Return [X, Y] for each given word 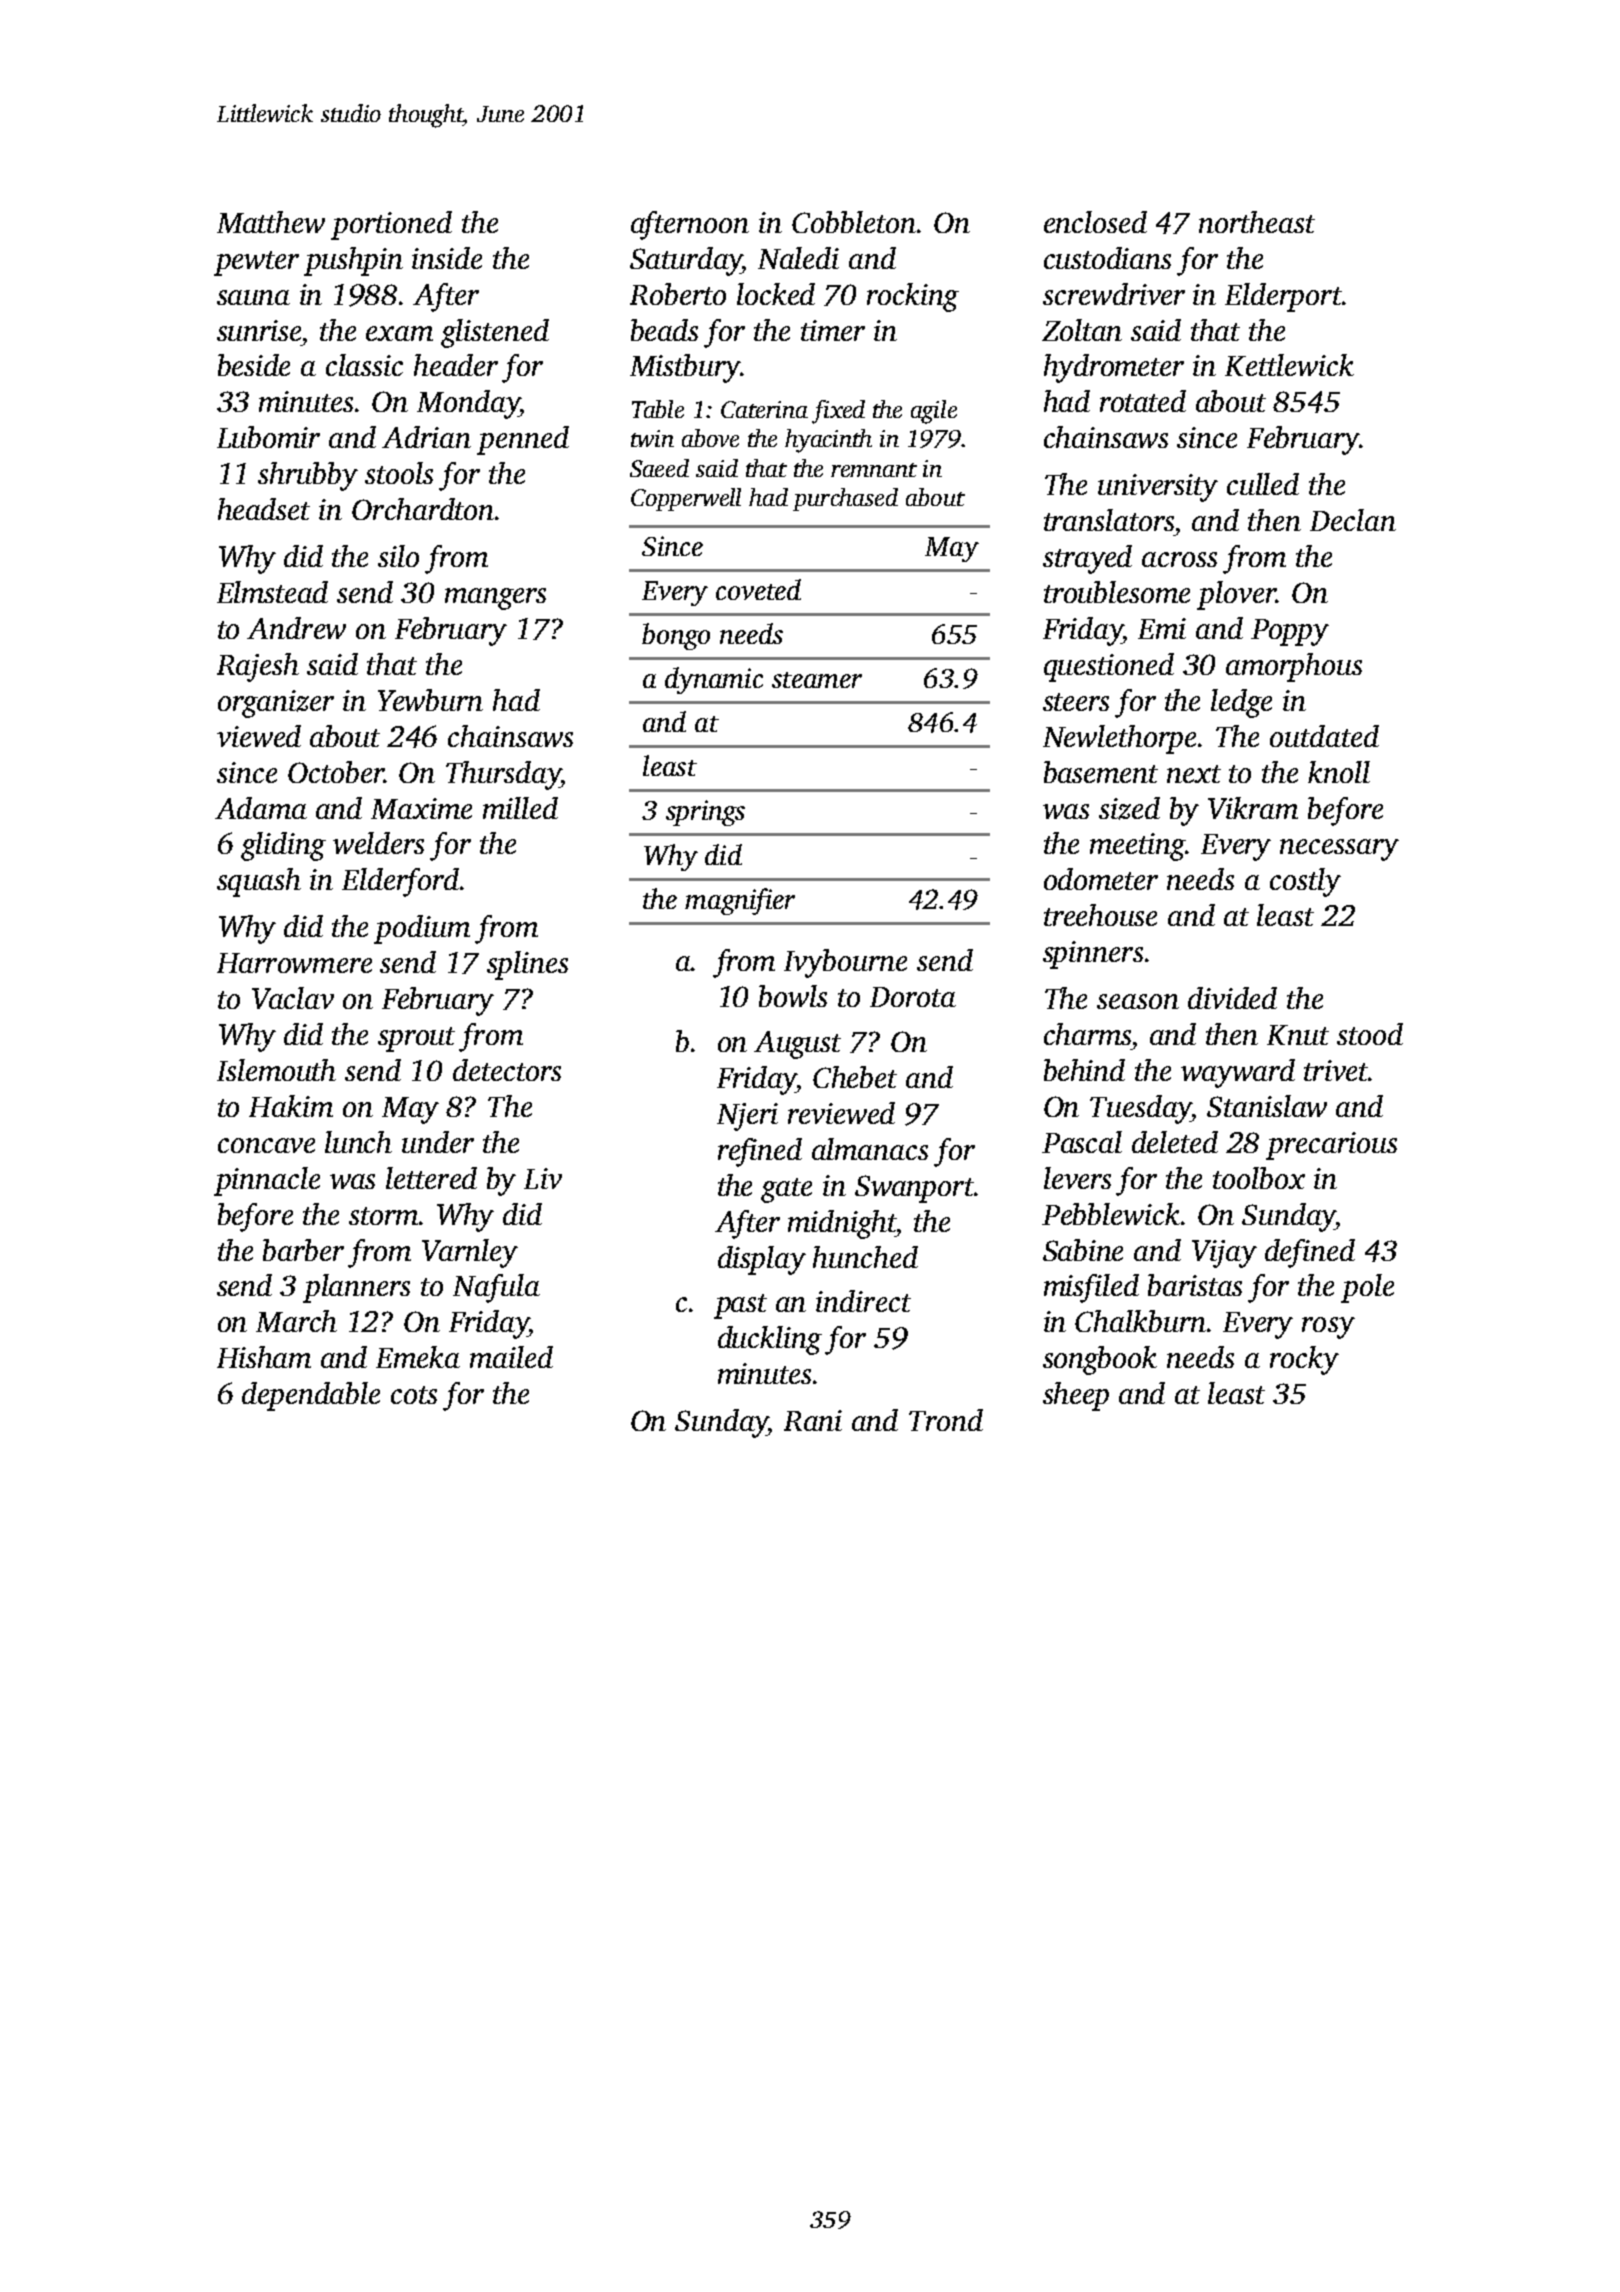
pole [1367, 1288]
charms [1087, 1034]
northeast [1257, 222]
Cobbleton [854, 222]
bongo [676, 636]
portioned [391, 225]
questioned [1109, 667]
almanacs [870, 1149]
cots [414, 1395]
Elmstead [272, 592]
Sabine [1083, 1250]
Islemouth [276, 1070]
